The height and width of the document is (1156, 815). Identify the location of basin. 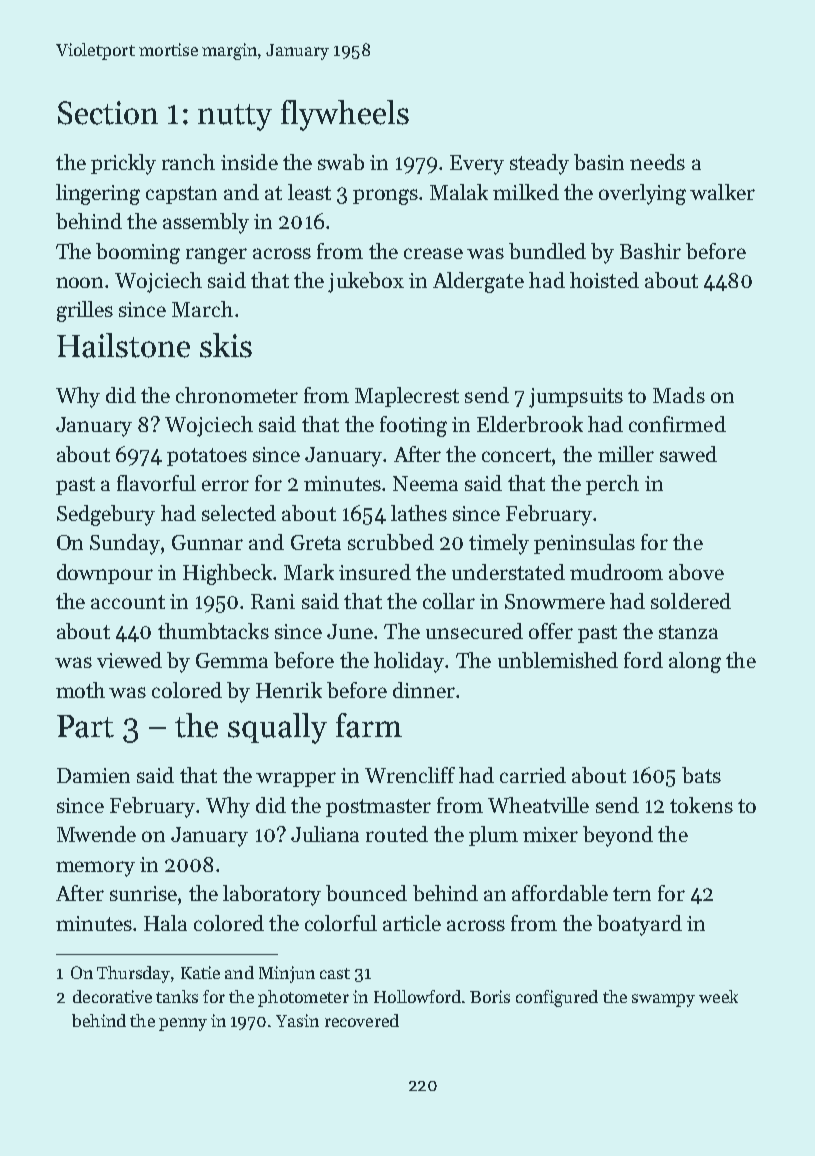
(599, 162).
